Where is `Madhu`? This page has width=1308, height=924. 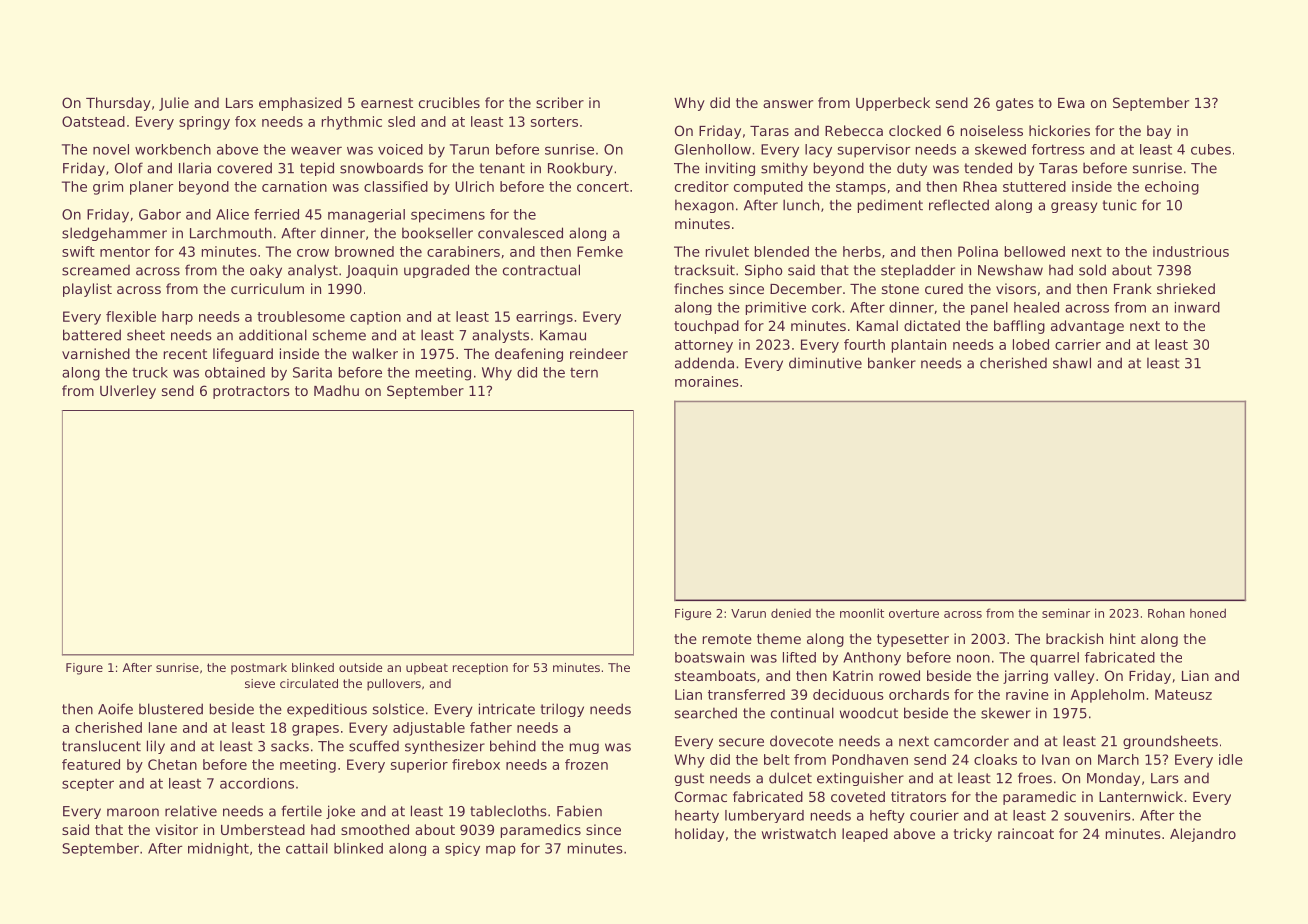
Madhu is located at coordinates (336, 390).
